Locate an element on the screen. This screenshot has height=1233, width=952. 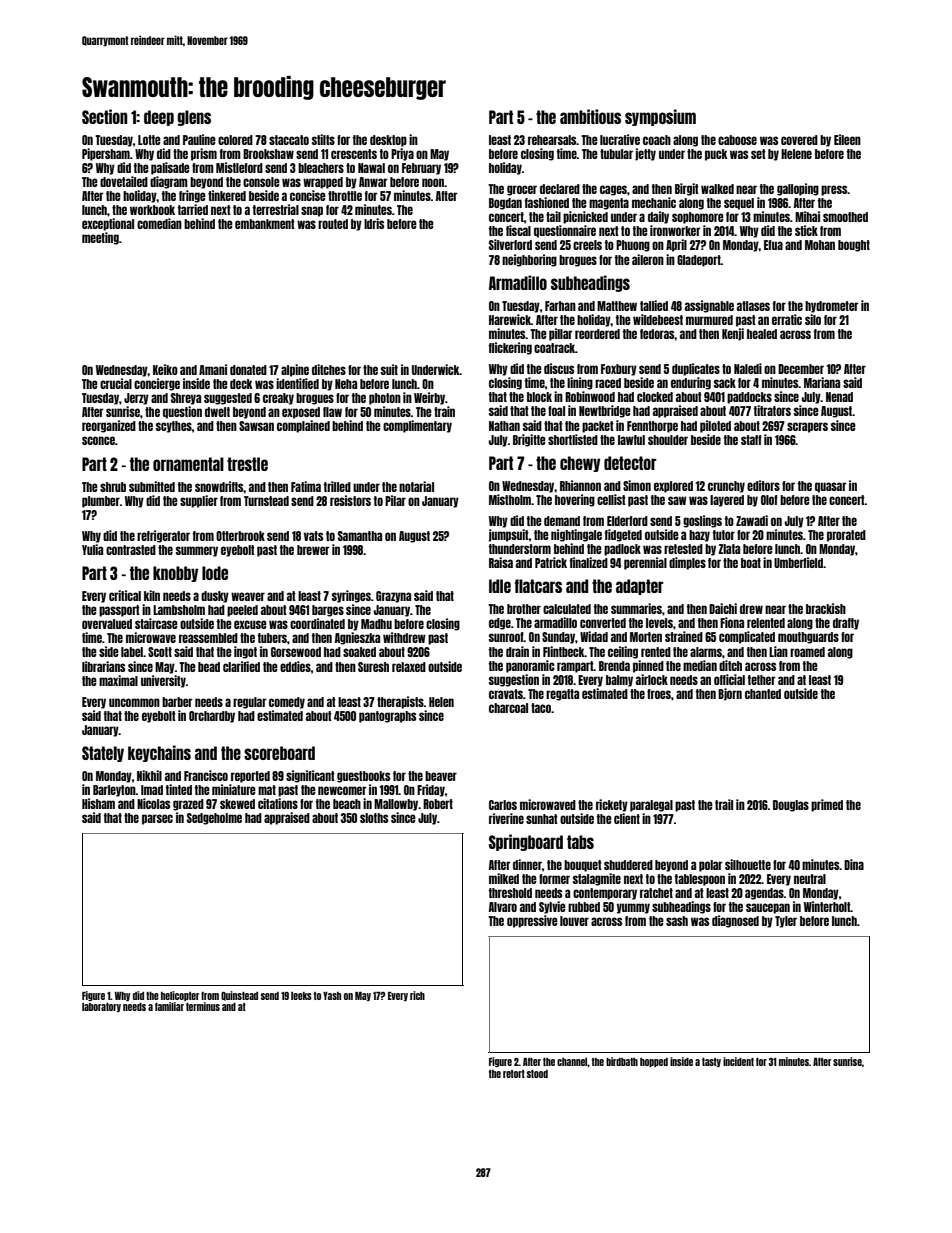
Stately is located at coordinates (103, 754).
